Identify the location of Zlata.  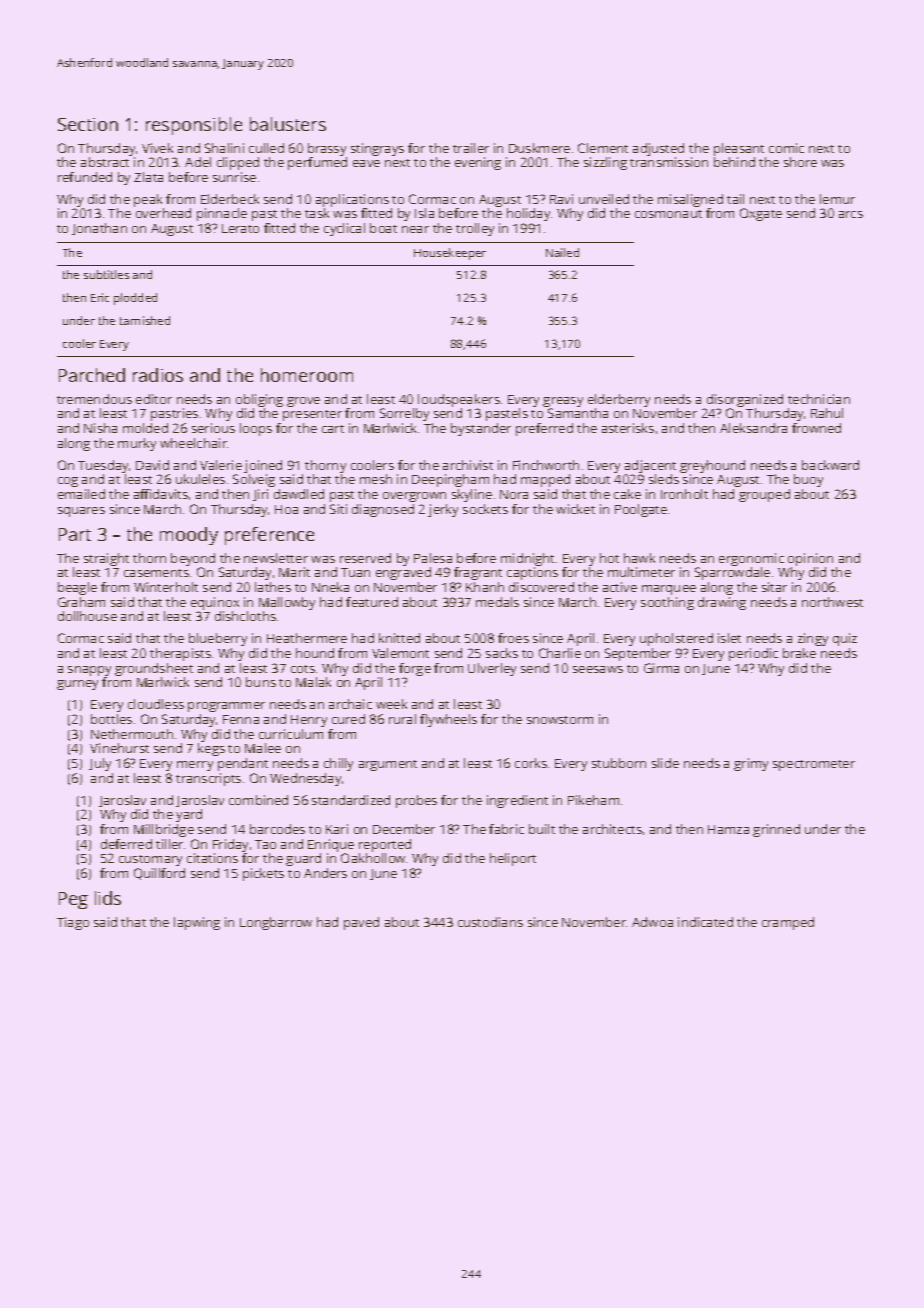
(148, 177).
